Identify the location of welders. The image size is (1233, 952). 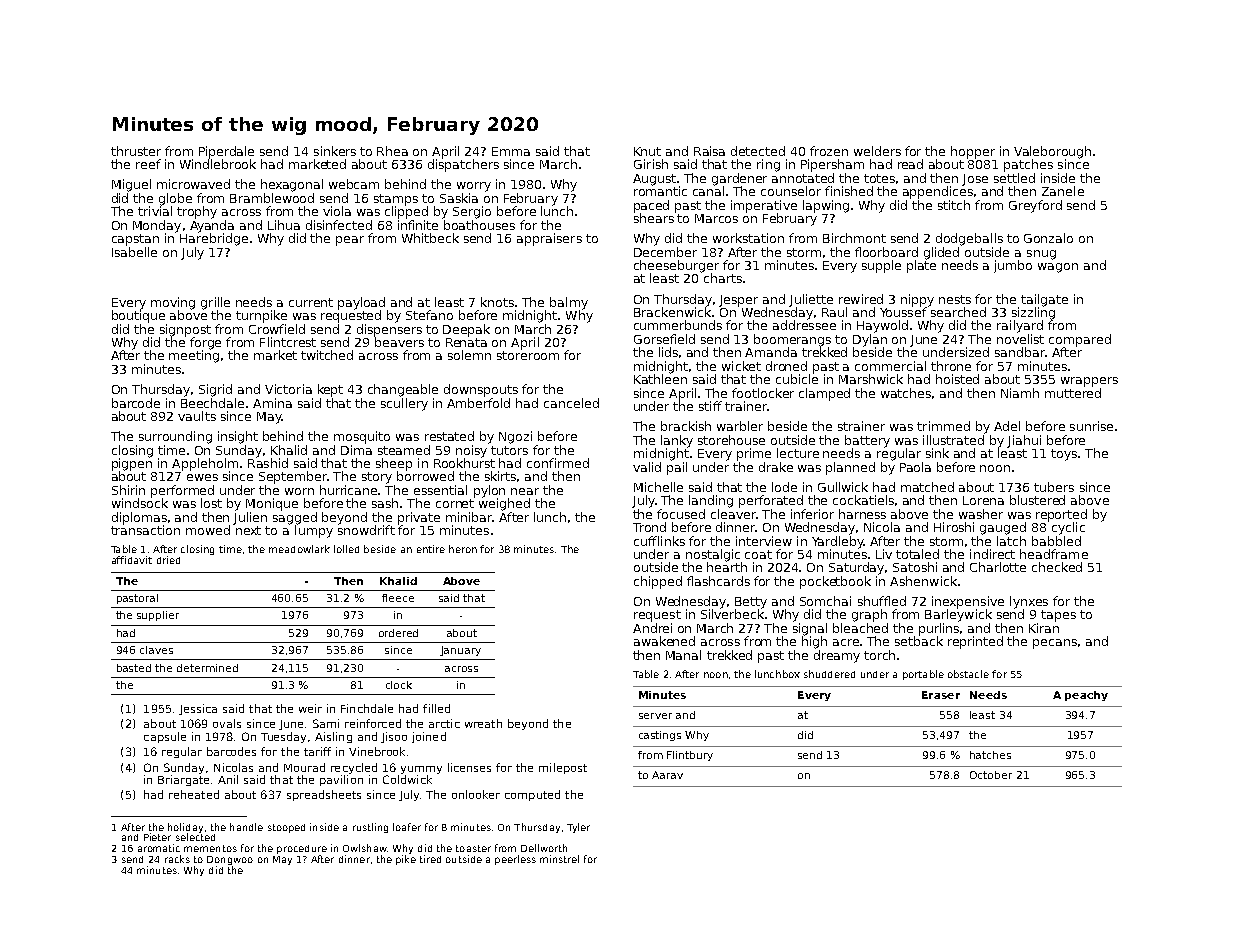
(877, 151).
